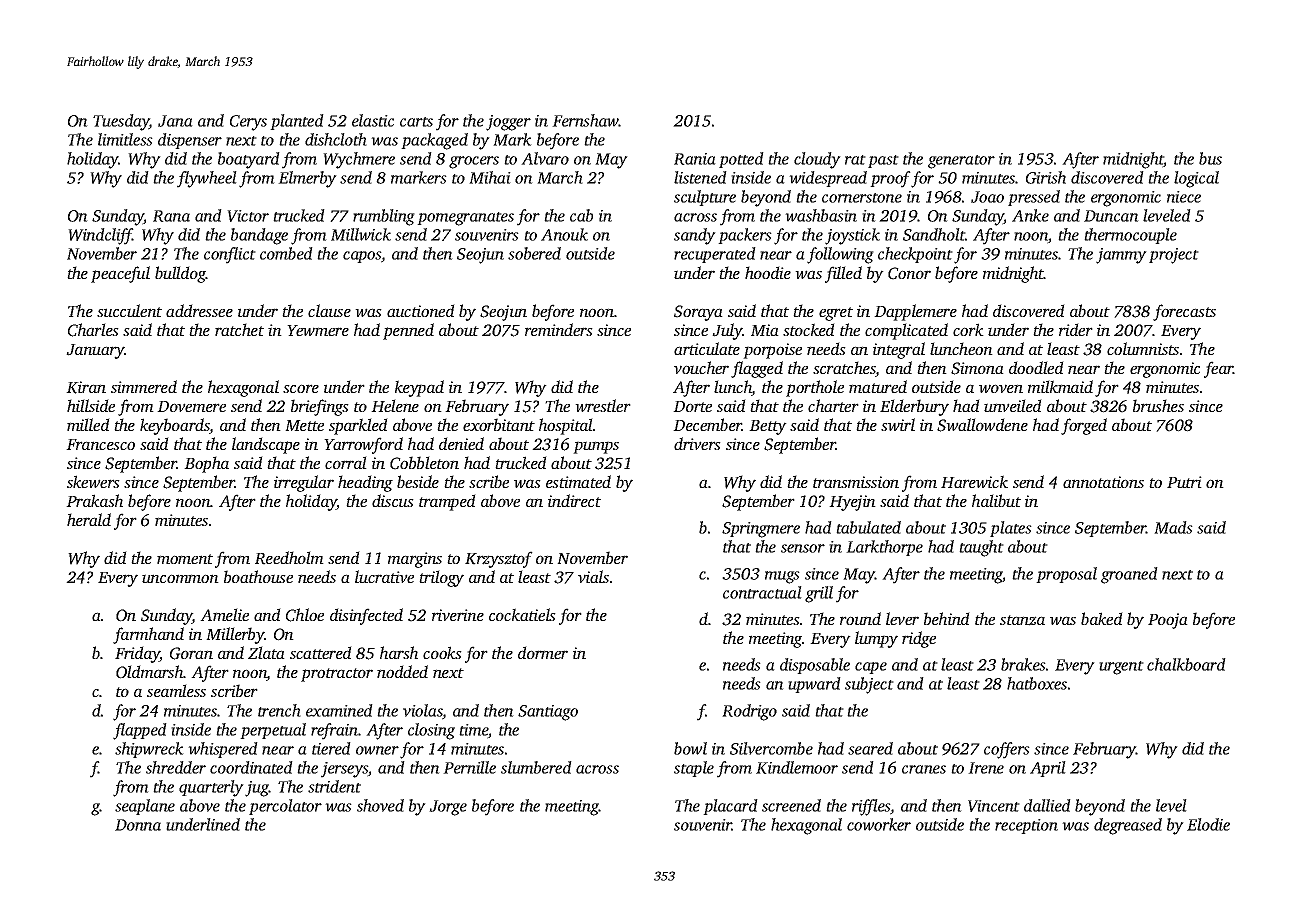  I want to click on thermocouple, so click(1130, 236).
